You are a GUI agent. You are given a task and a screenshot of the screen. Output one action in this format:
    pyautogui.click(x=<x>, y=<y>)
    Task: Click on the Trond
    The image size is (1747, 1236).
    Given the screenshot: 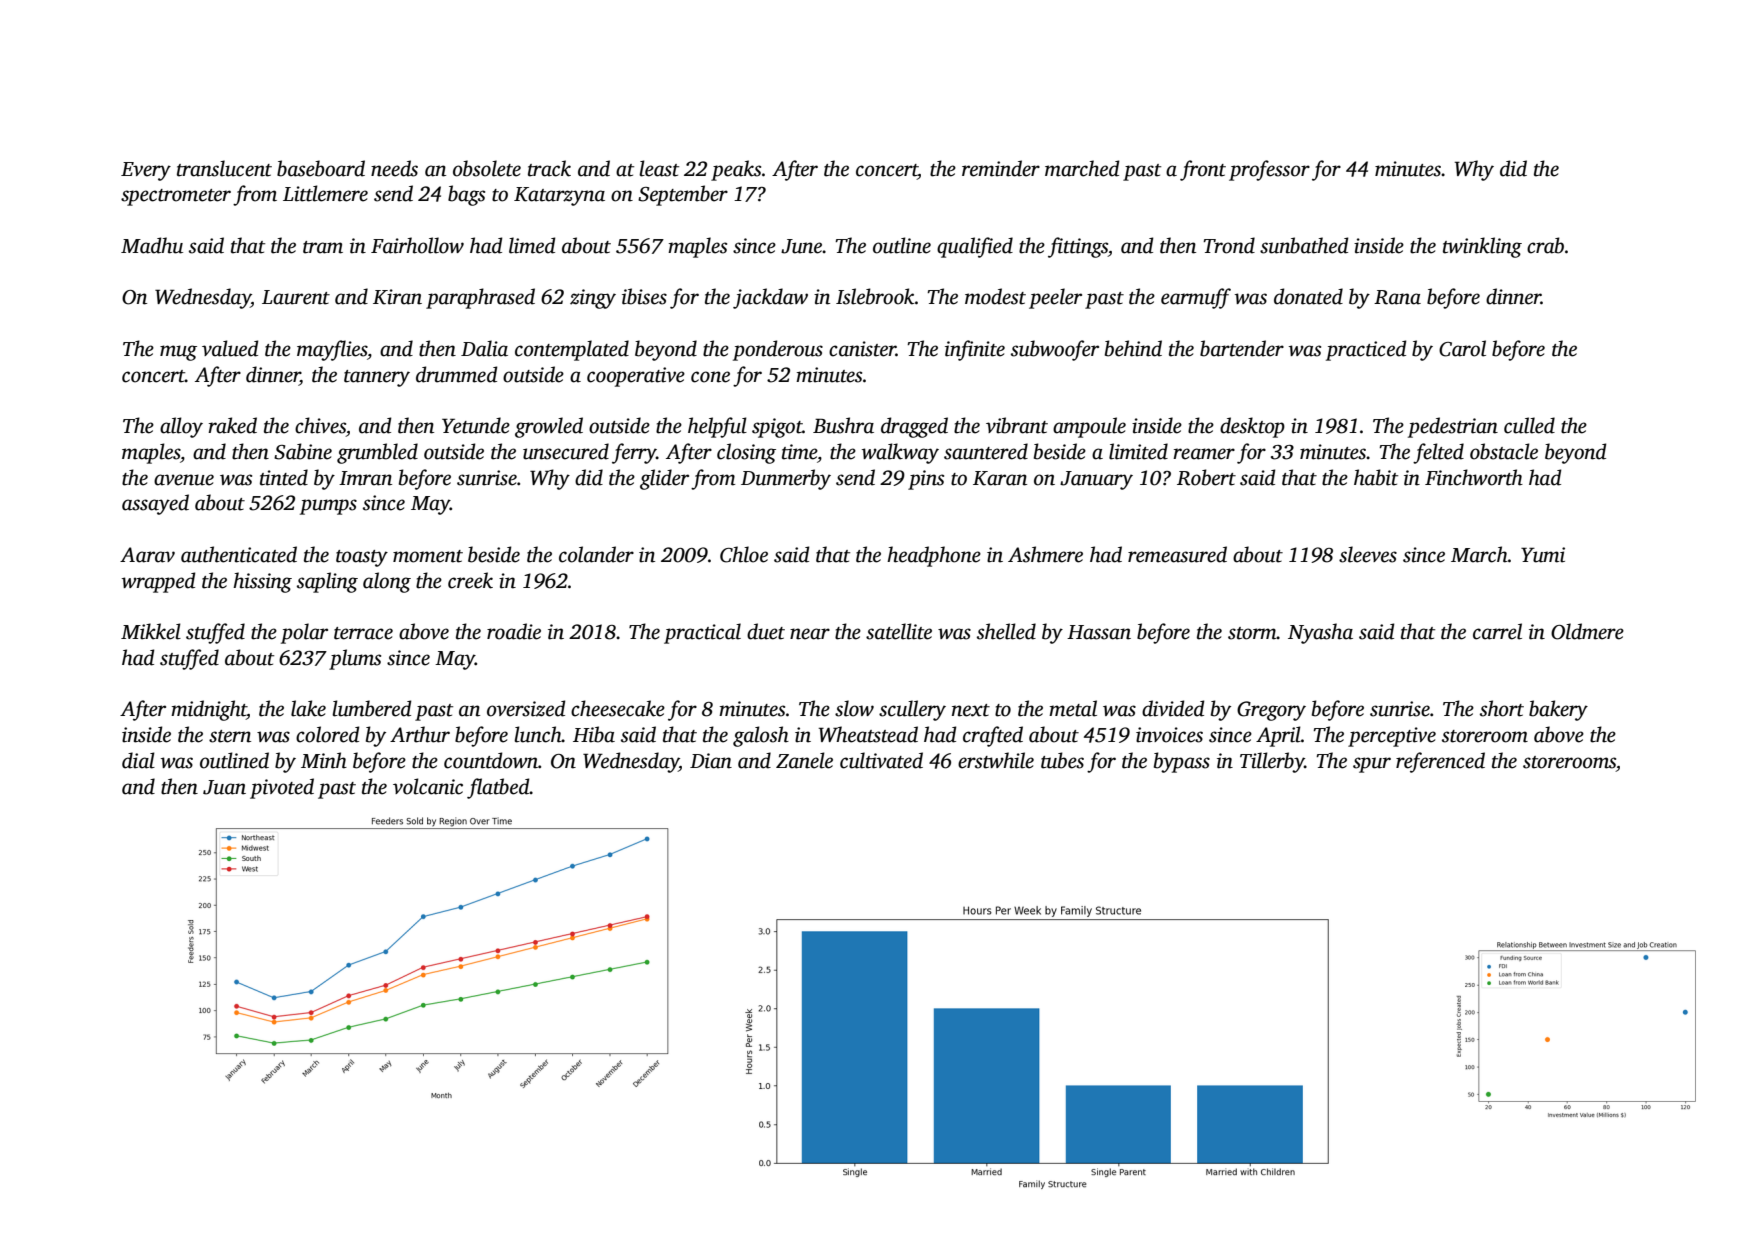 What is the action you would take?
    pyautogui.click(x=1229, y=245)
